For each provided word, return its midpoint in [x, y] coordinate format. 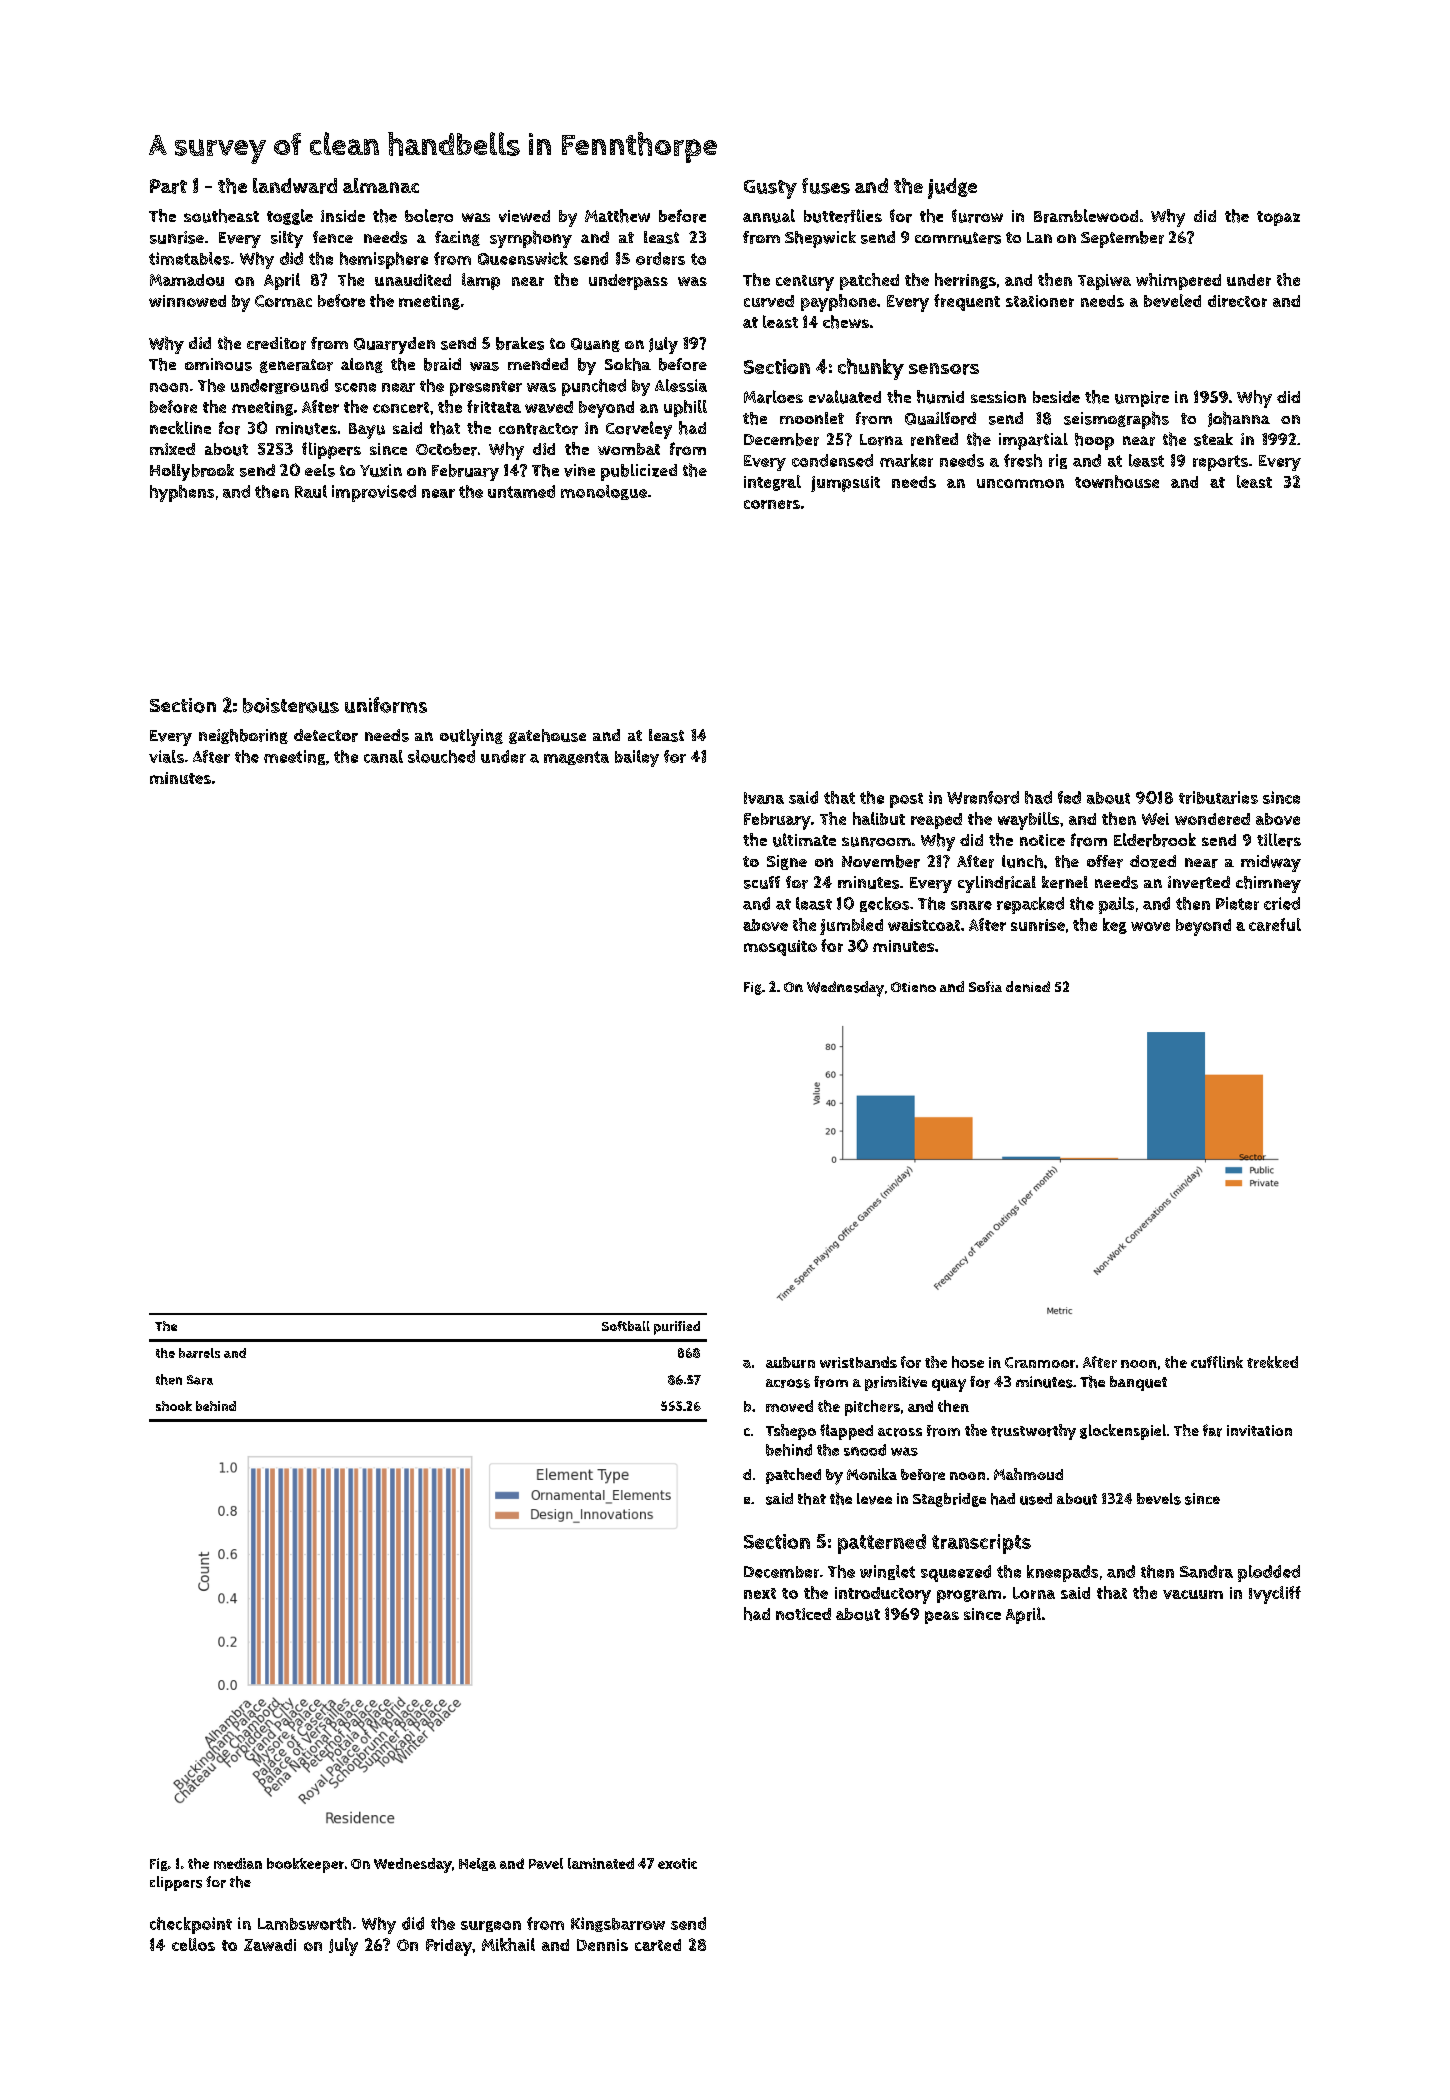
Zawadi [270, 1945]
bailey [637, 758]
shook [174, 1406]
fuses [826, 186]
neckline [180, 427]
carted [658, 1945]
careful [1275, 924]
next [760, 1593]
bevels [1159, 1499]
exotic [677, 1863]
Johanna [1239, 419]
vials [166, 756]
